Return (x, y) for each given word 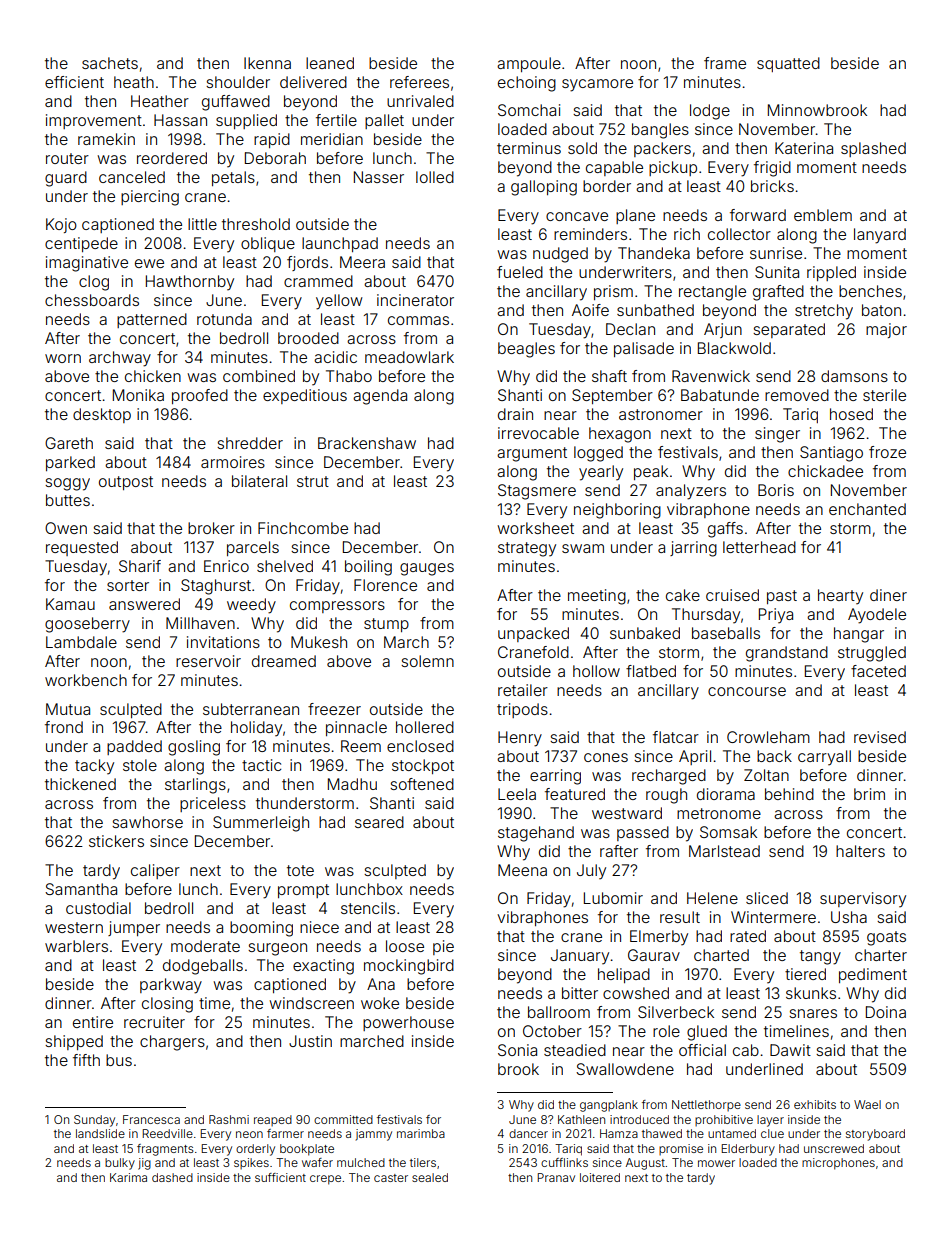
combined (259, 376)
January (580, 957)
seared (379, 822)
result (680, 917)
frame (725, 63)
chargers (172, 1043)
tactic (261, 765)
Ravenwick (711, 376)
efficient (74, 82)
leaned (330, 63)
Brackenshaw (367, 443)
